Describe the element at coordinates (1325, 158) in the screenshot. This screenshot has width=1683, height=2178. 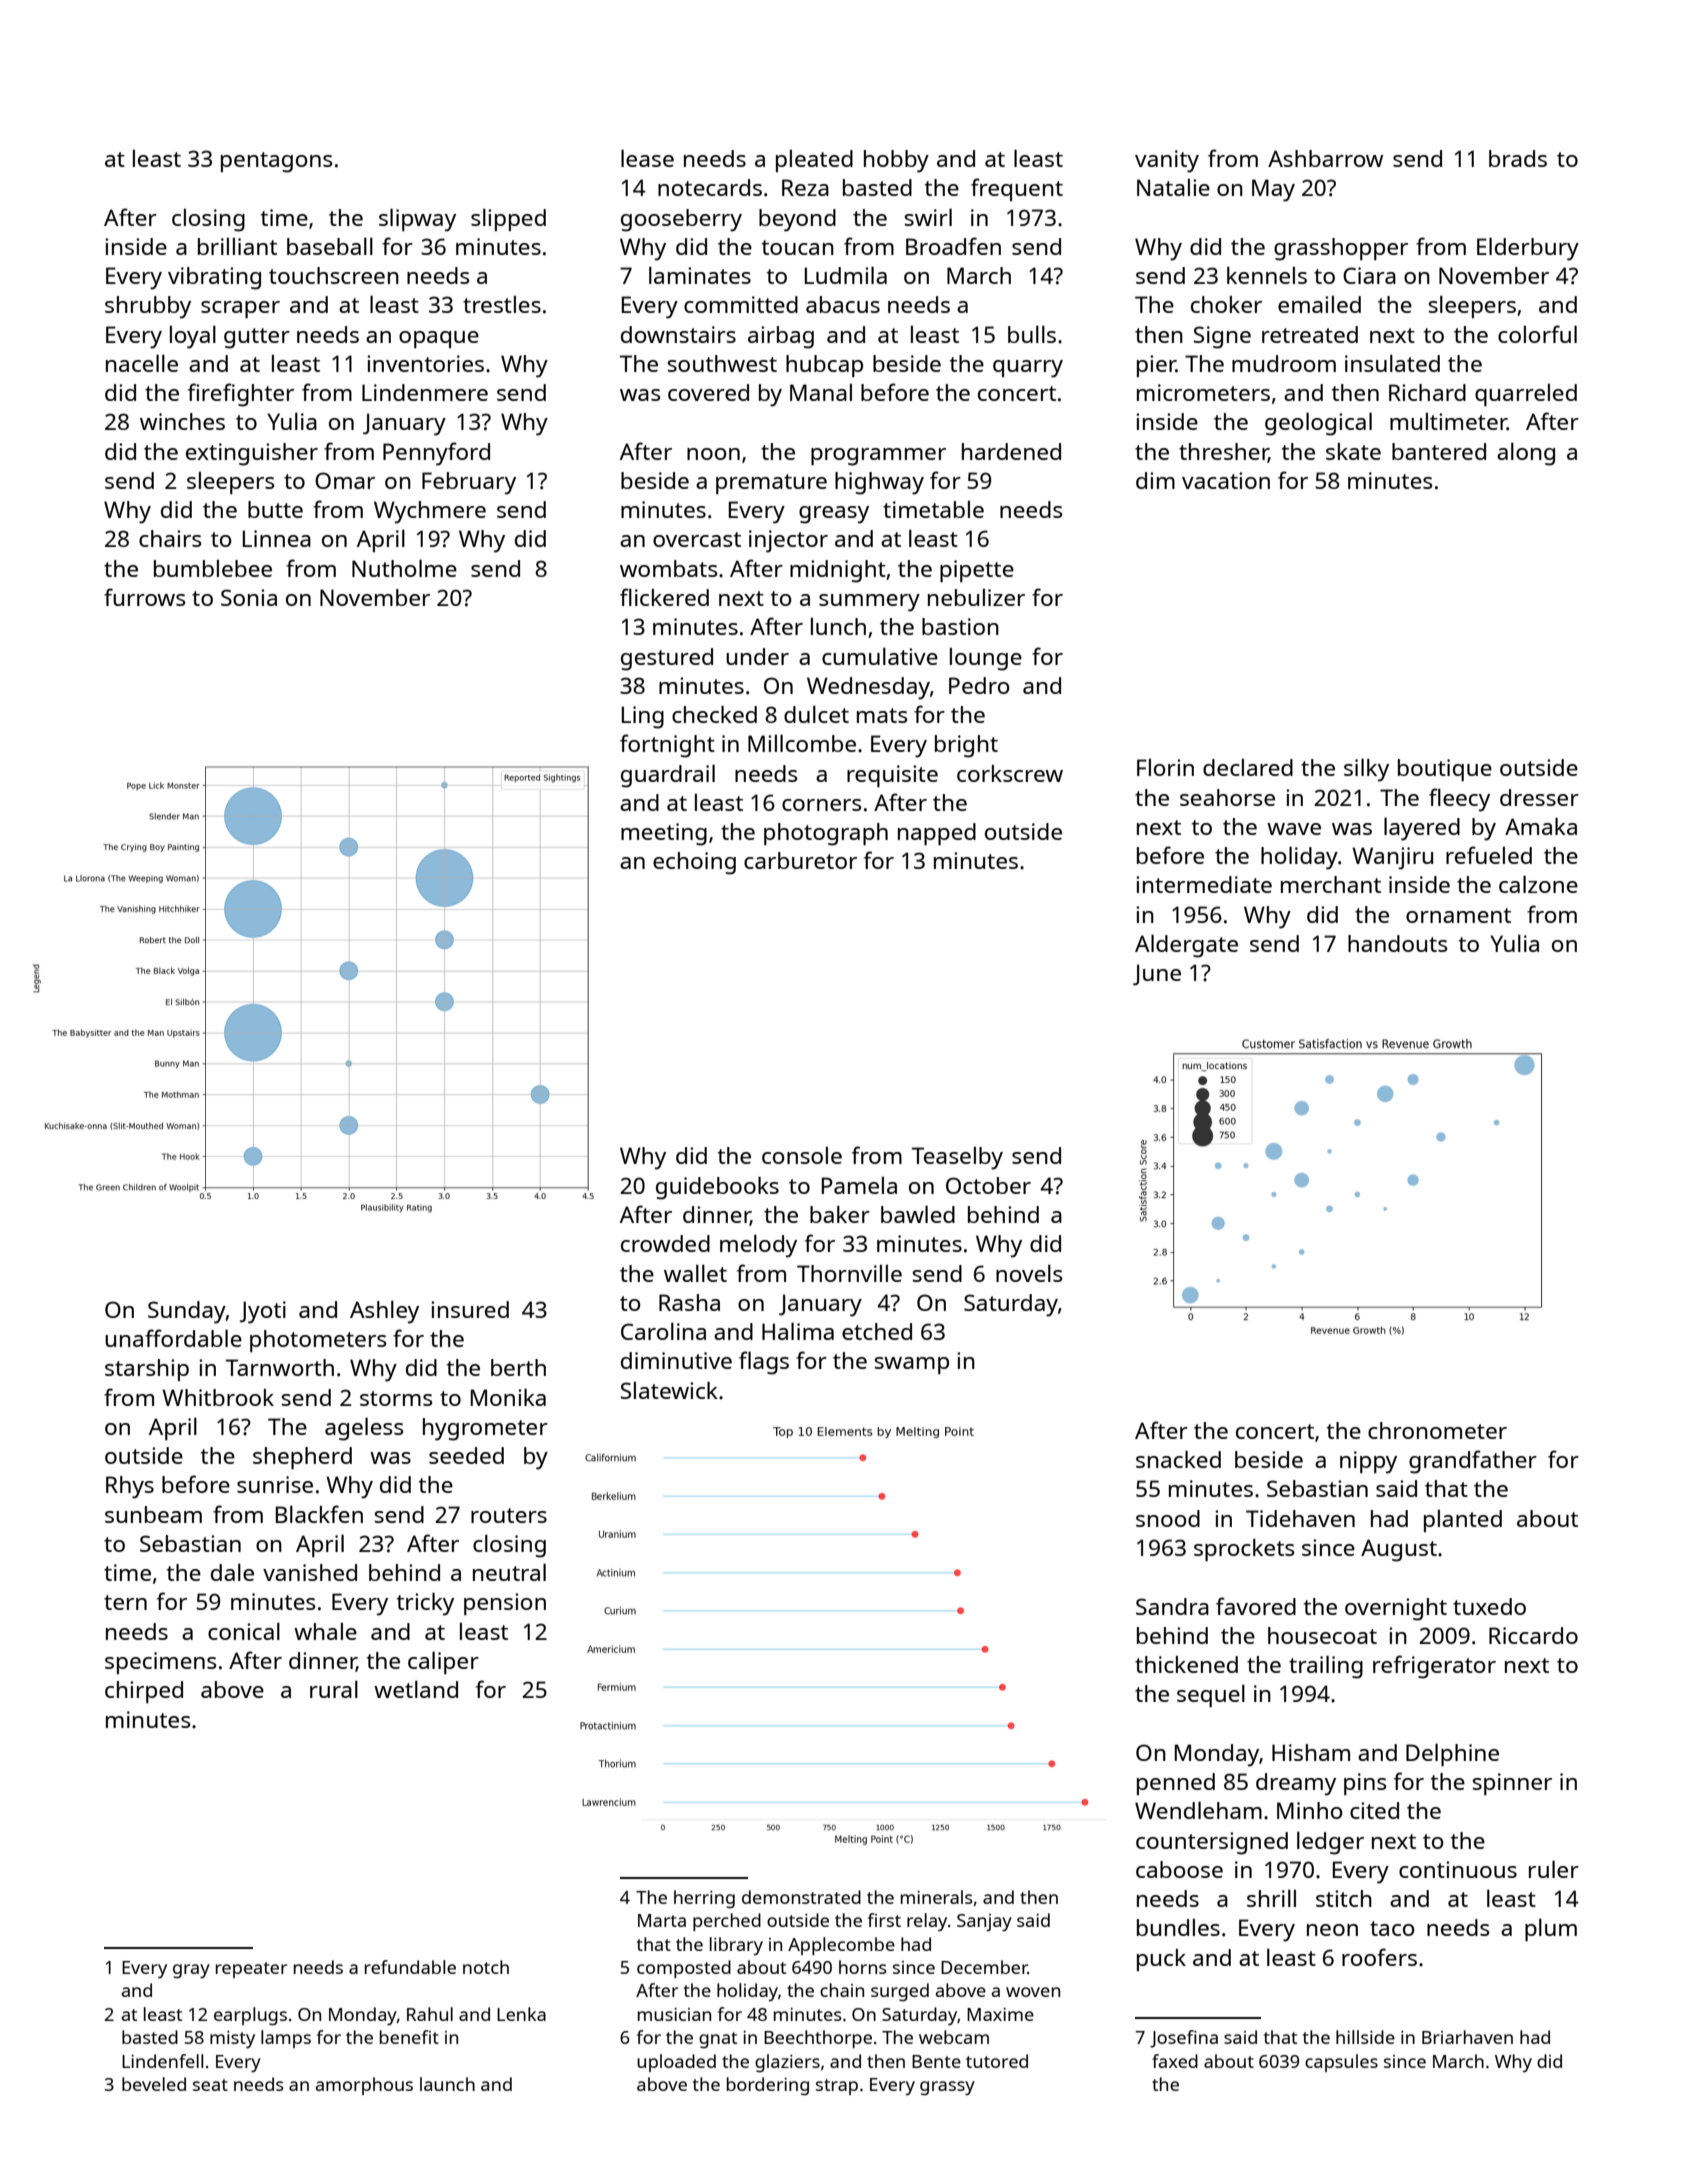
I see `Ashbarrow` at that location.
